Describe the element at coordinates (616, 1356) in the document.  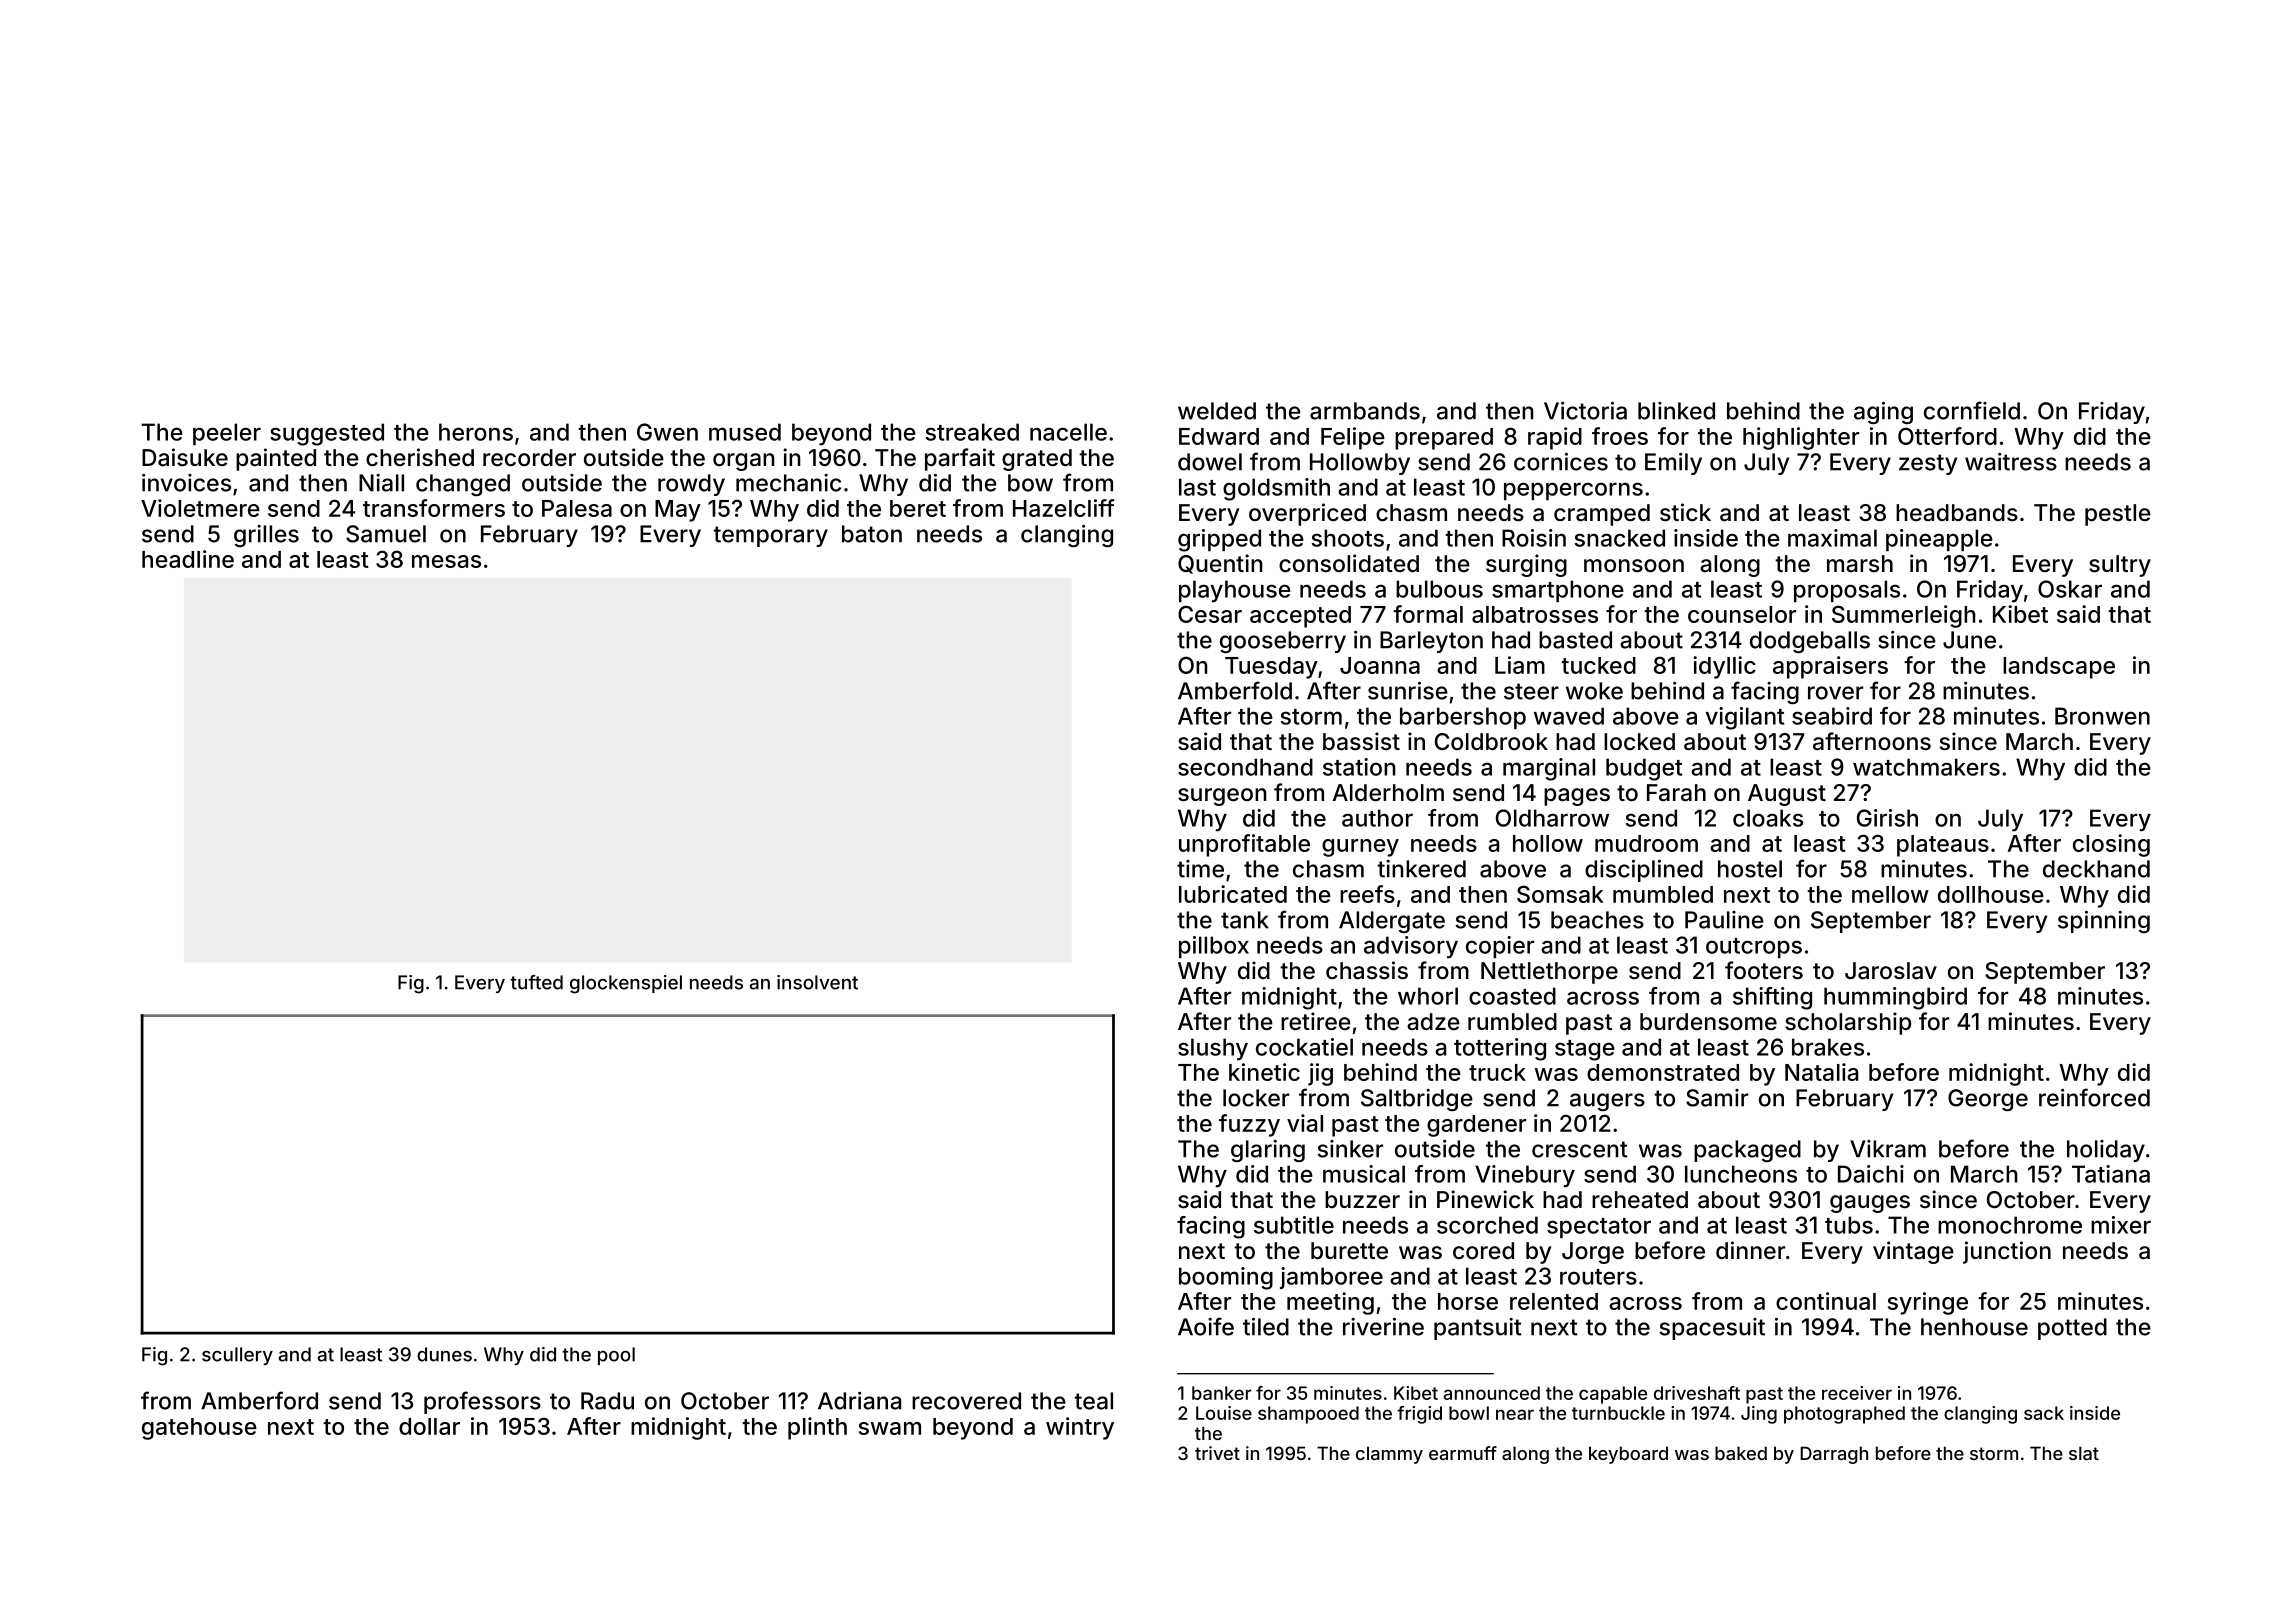
I see `pool` at that location.
